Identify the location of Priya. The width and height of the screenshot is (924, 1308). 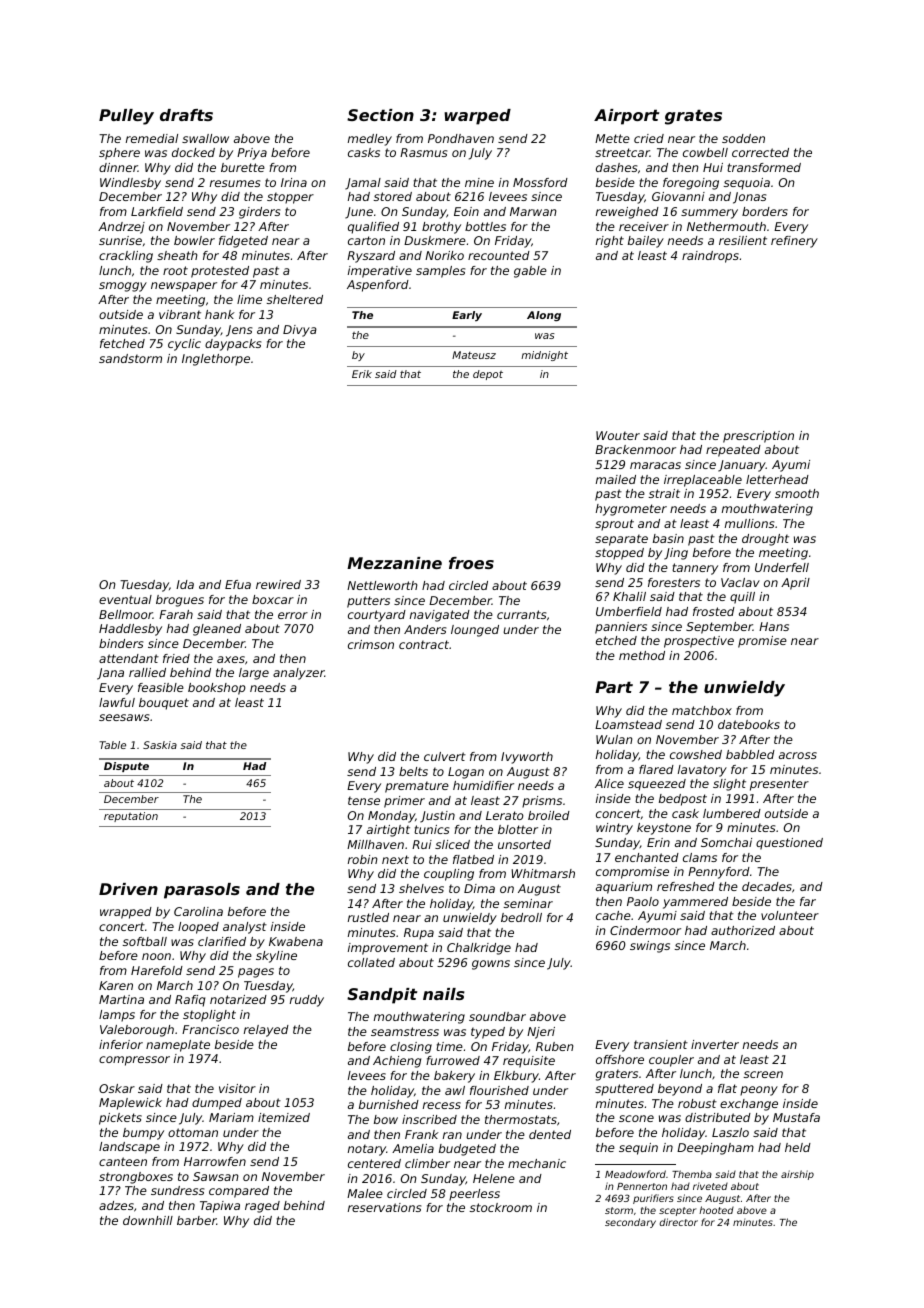
(252, 154).
